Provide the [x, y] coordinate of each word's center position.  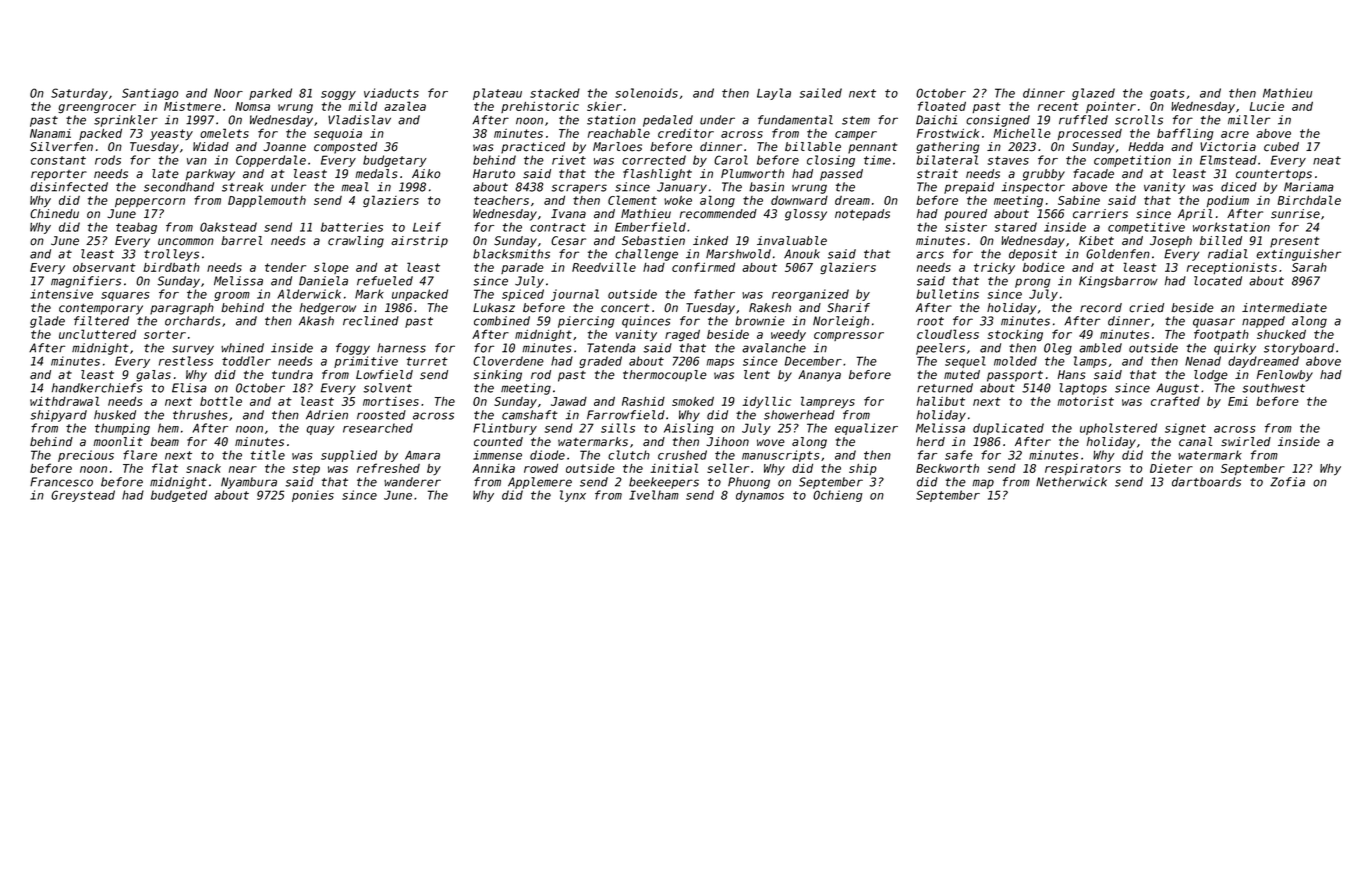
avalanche [774, 348]
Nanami [50, 133]
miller [1249, 120]
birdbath [171, 267]
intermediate [1284, 308]
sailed [821, 93]
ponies [313, 496]
